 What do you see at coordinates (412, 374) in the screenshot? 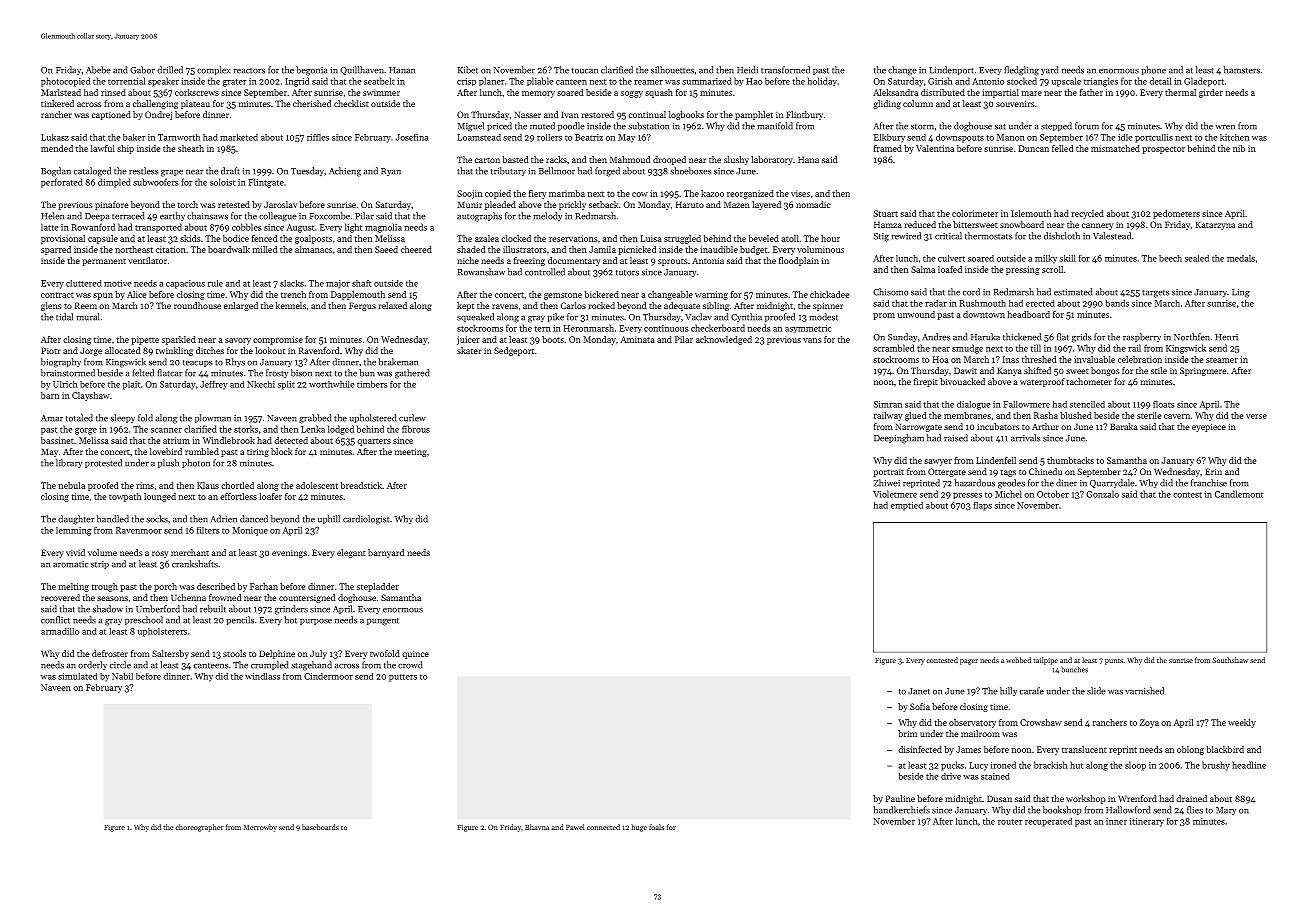
I see `gathered` at bounding box center [412, 374].
